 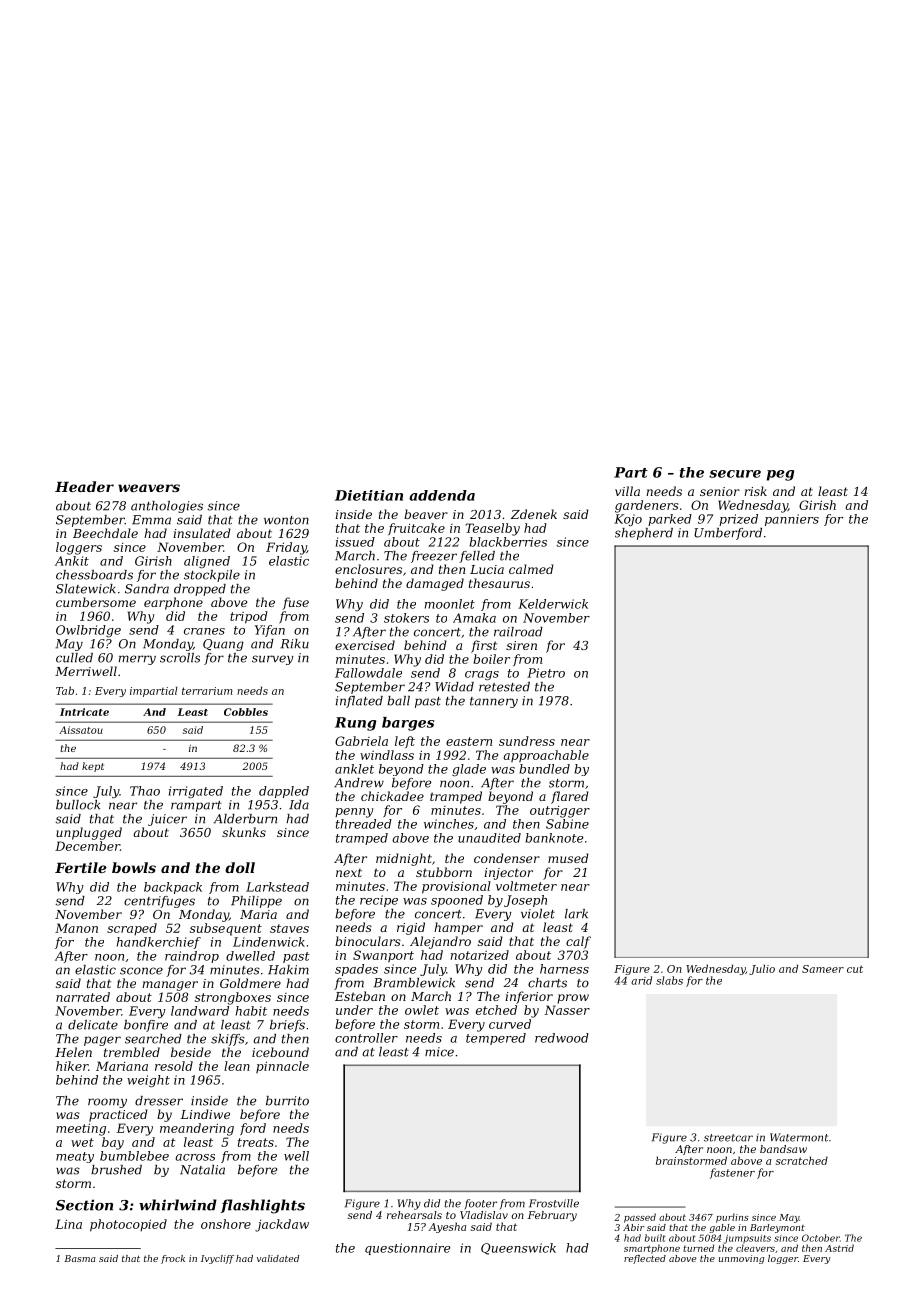 What do you see at coordinates (250, 983) in the page?
I see `Goldmere` at bounding box center [250, 983].
